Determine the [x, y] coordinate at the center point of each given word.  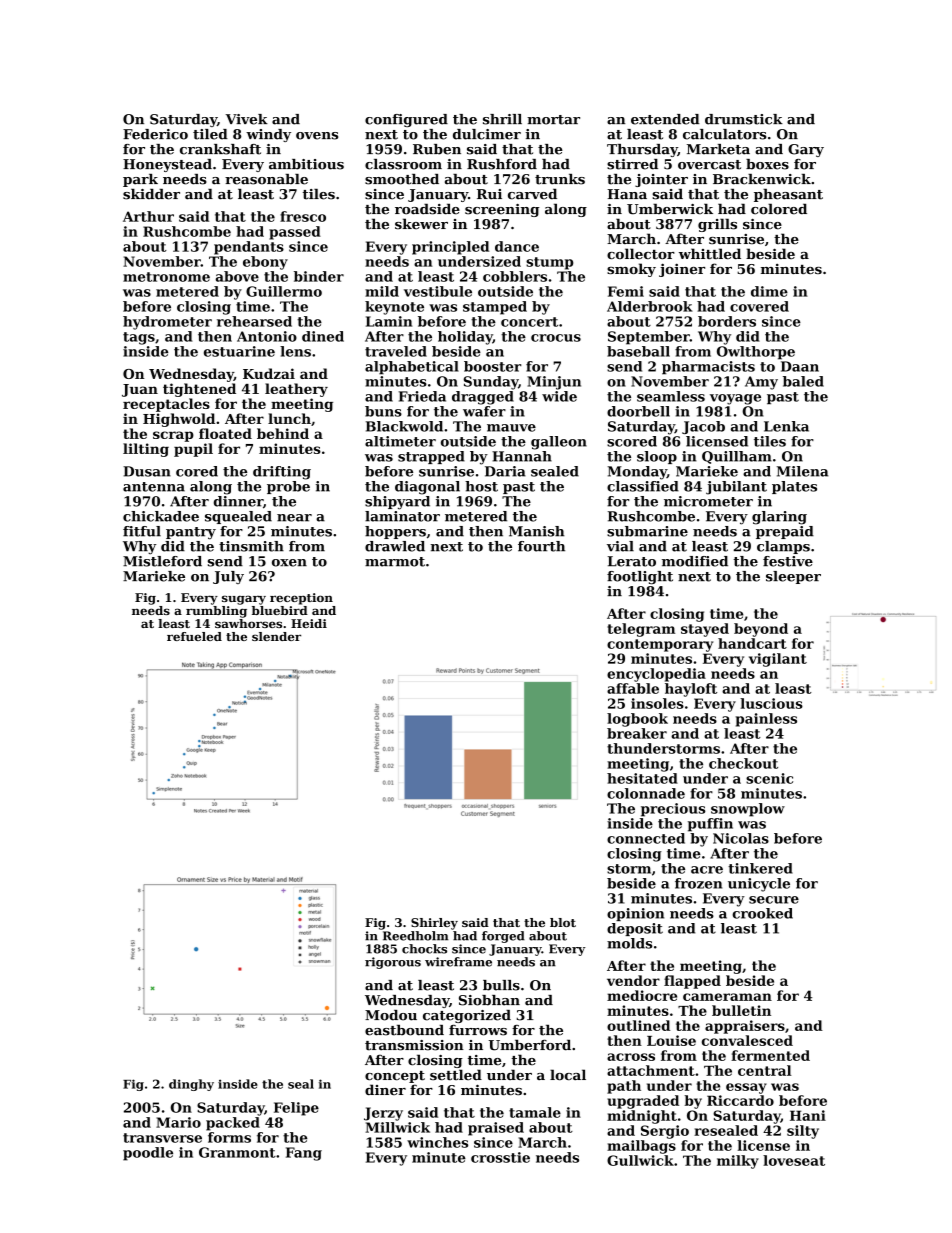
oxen [289, 563]
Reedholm [416, 936]
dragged [483, 398]
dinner [238, 501]
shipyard [397, 503]
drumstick [744, 119]
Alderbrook [650, 306]
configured [406, 120]
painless [766, 720]
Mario [178, 1122]
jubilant [736, 488]
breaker [637, 733]
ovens [317, 136]
